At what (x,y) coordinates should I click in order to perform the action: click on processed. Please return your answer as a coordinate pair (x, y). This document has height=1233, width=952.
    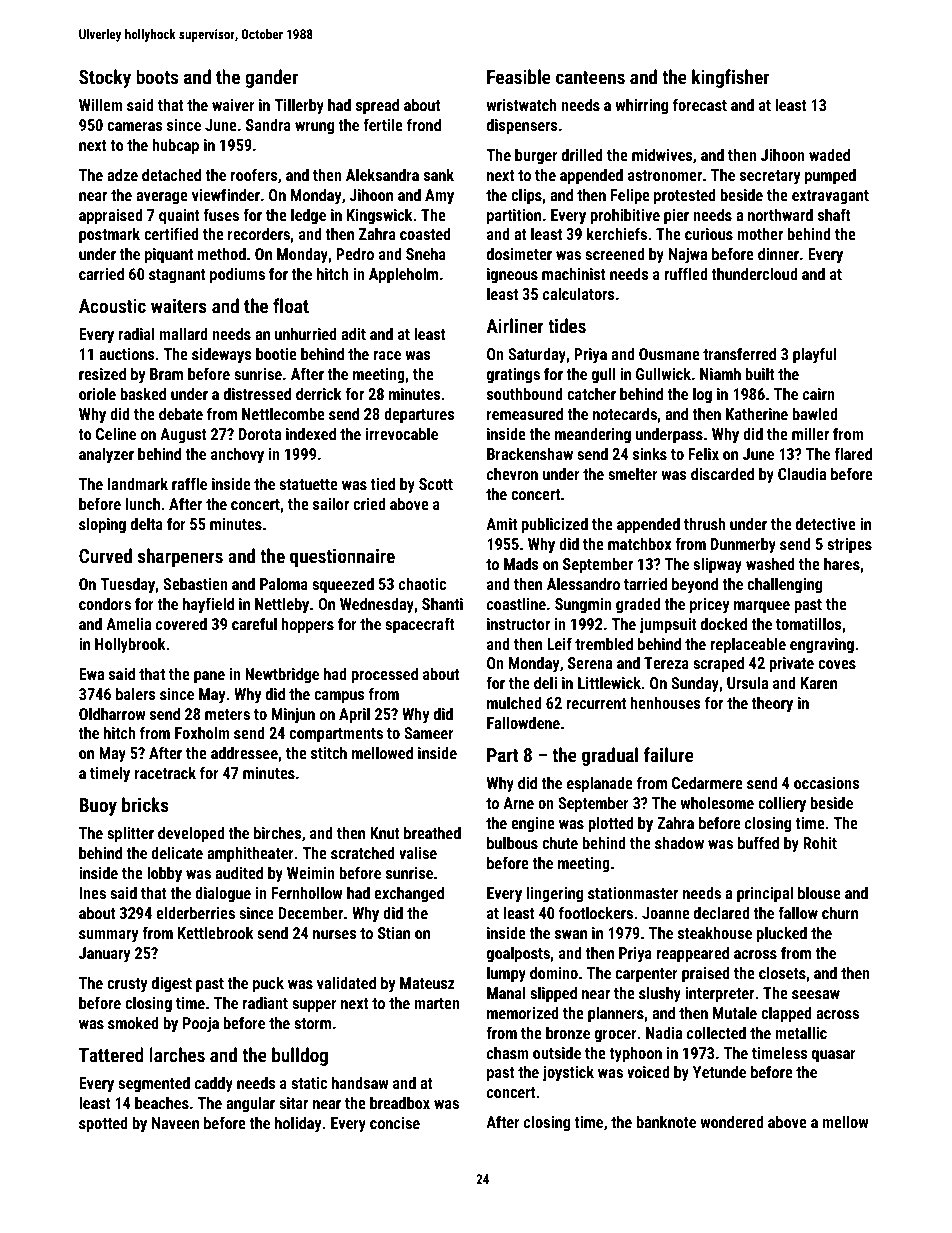
    Looking at the image, I should click on (384, 675).
